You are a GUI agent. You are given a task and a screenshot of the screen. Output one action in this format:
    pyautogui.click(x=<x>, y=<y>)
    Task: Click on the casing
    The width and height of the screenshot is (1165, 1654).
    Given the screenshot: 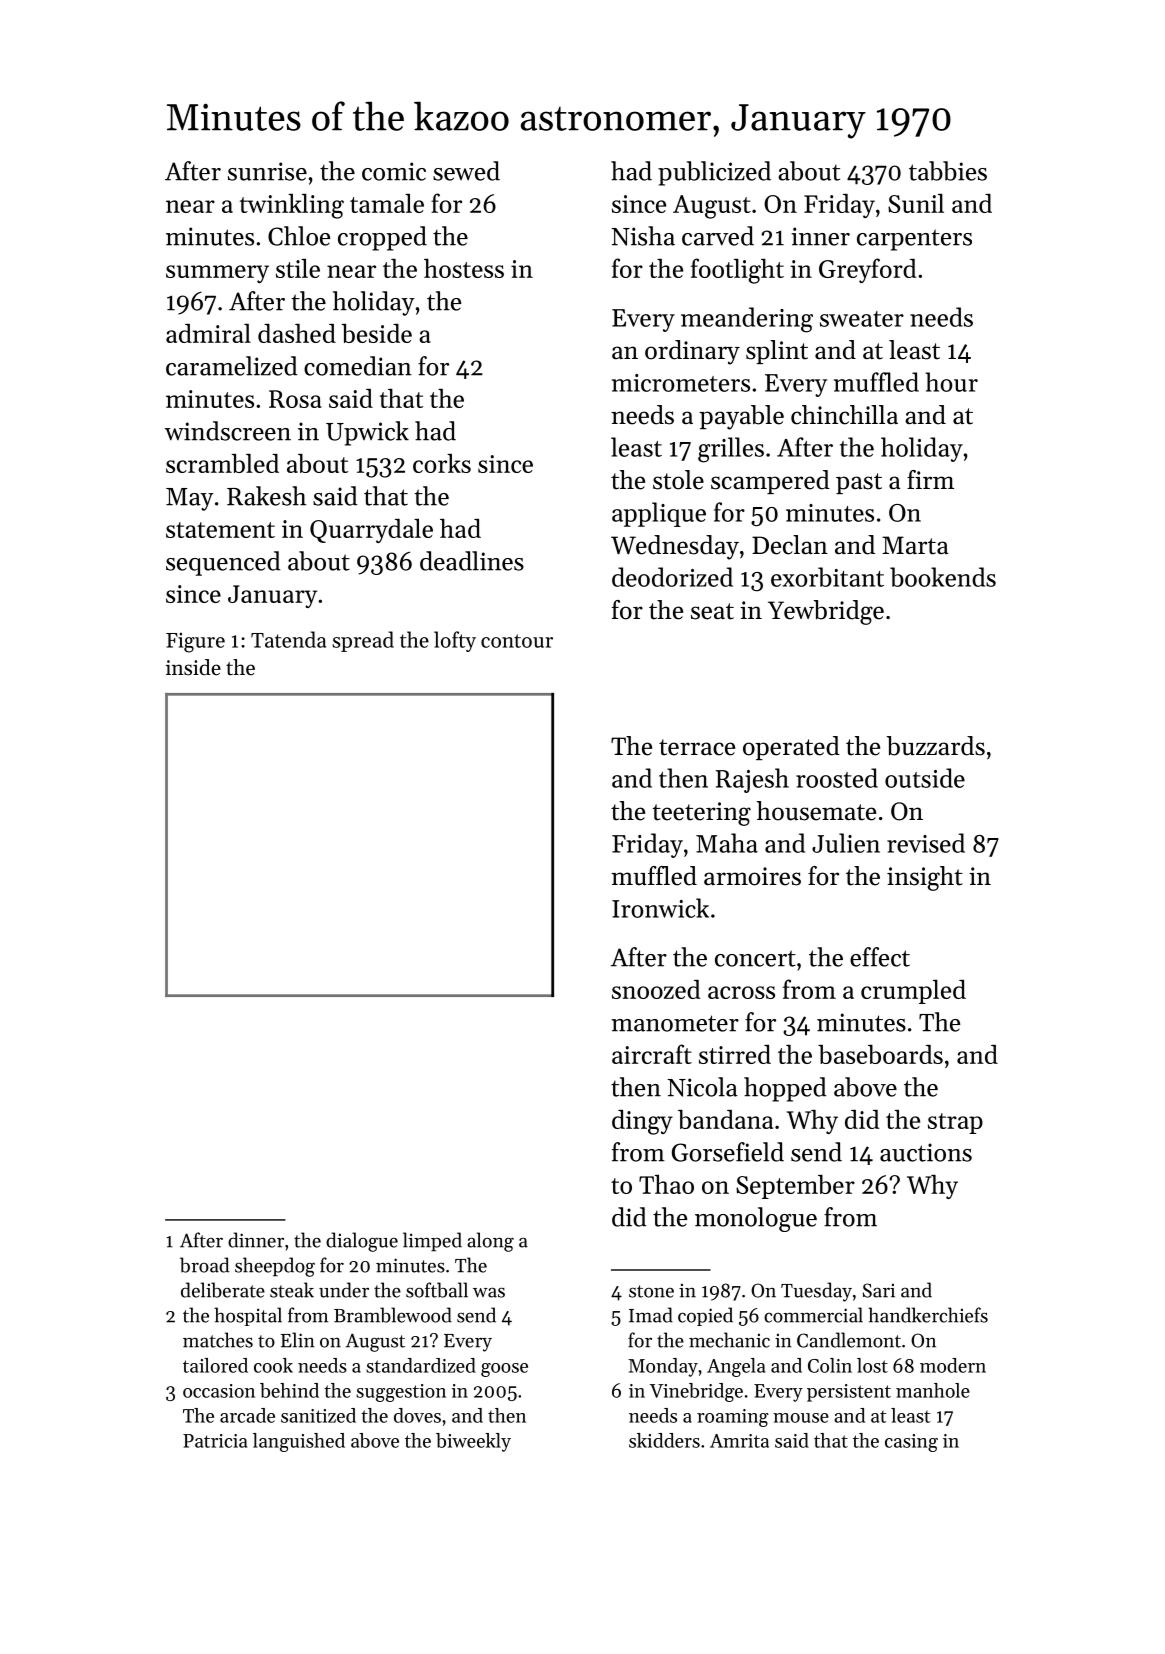 What is the action you would take?
    pyautogui.click(x=911, y=1443)
